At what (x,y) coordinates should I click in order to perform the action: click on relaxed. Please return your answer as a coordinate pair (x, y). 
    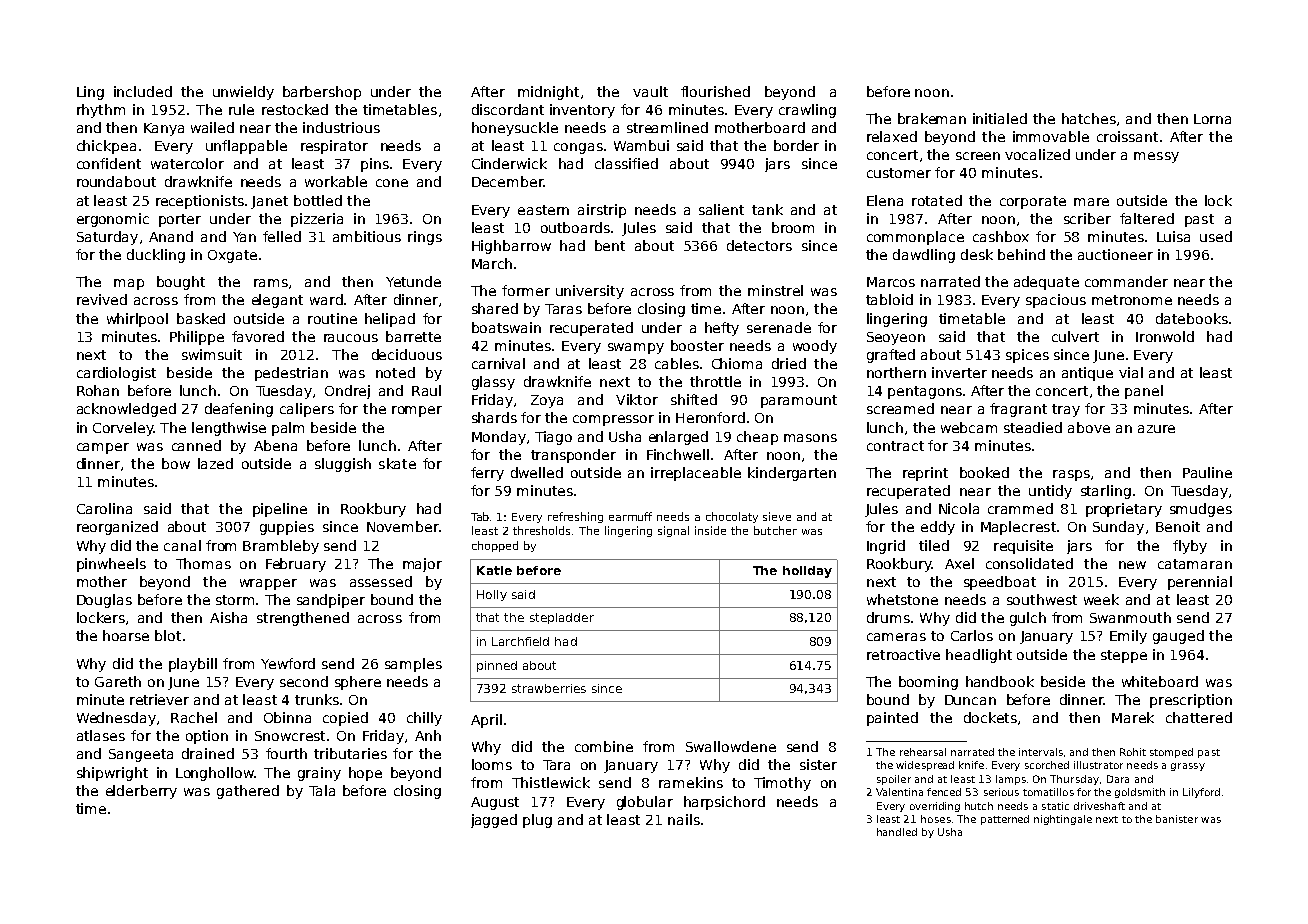
    Looking at the image, I should click on (892, 136).
